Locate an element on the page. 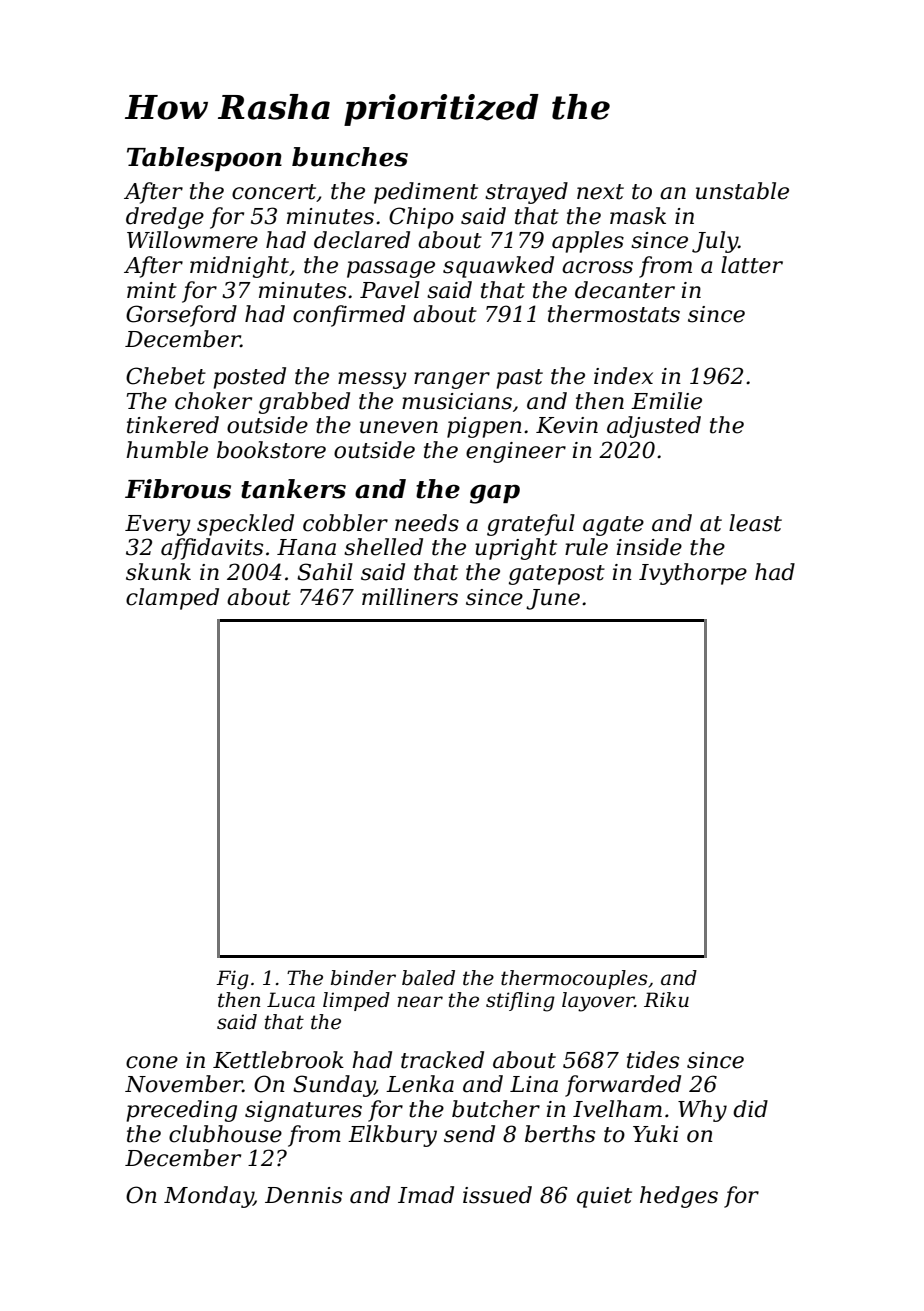 This page has width=924, height=1311. adjusted is located at coordinates (654, 427).
